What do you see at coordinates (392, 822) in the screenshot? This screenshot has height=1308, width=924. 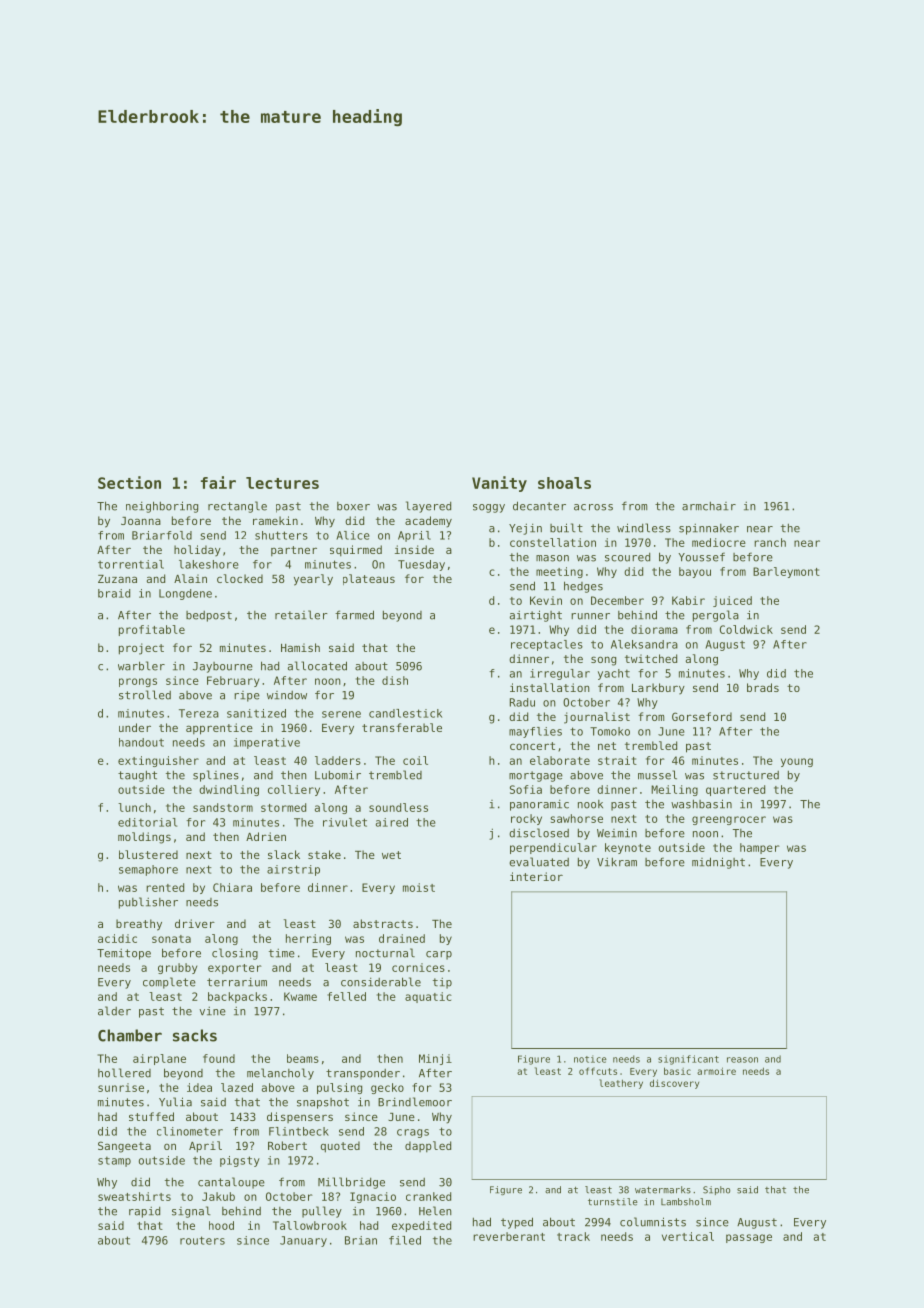 I see `aired` at bounding box center [392, 822].
